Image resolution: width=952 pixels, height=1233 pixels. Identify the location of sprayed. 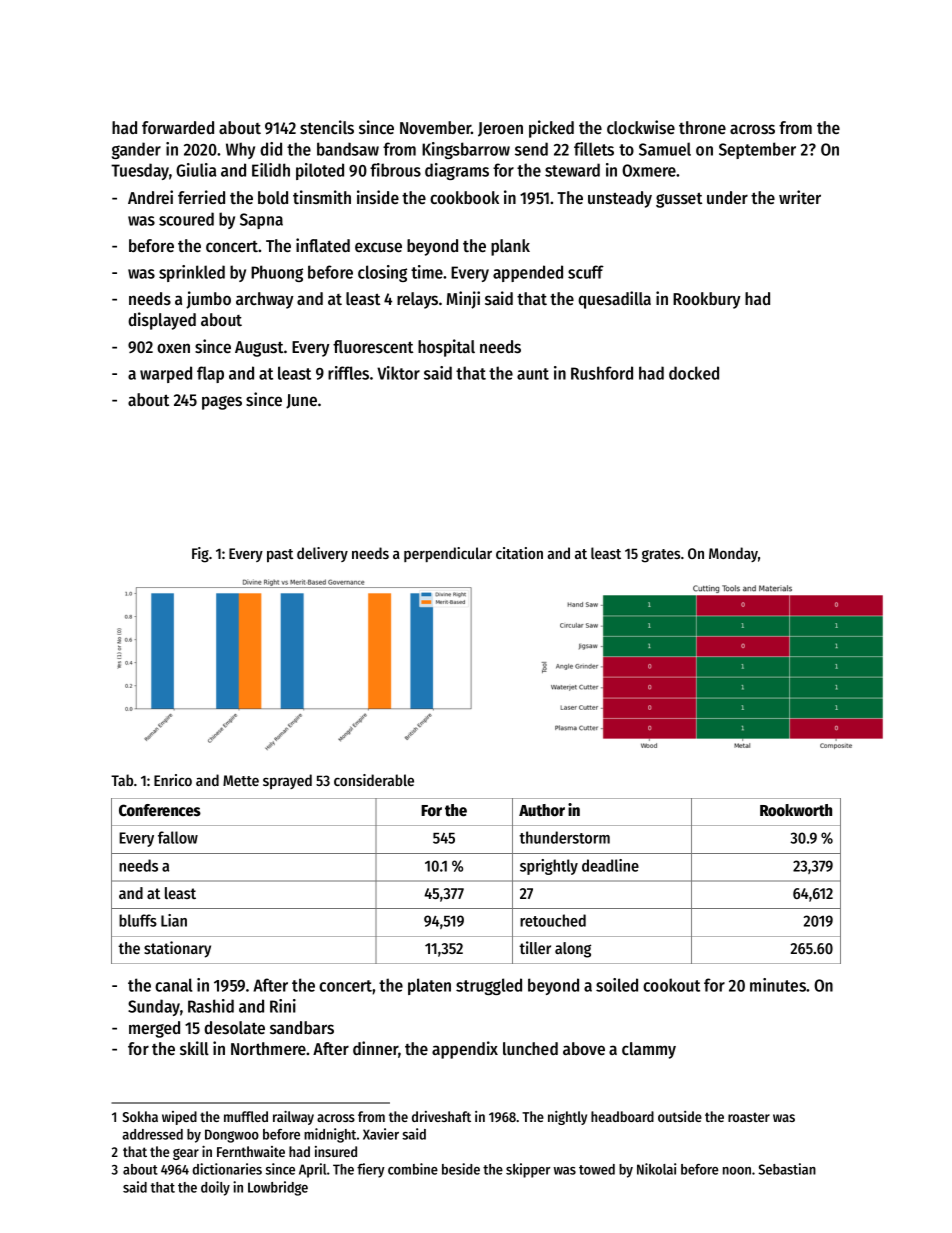
(287, 781).
